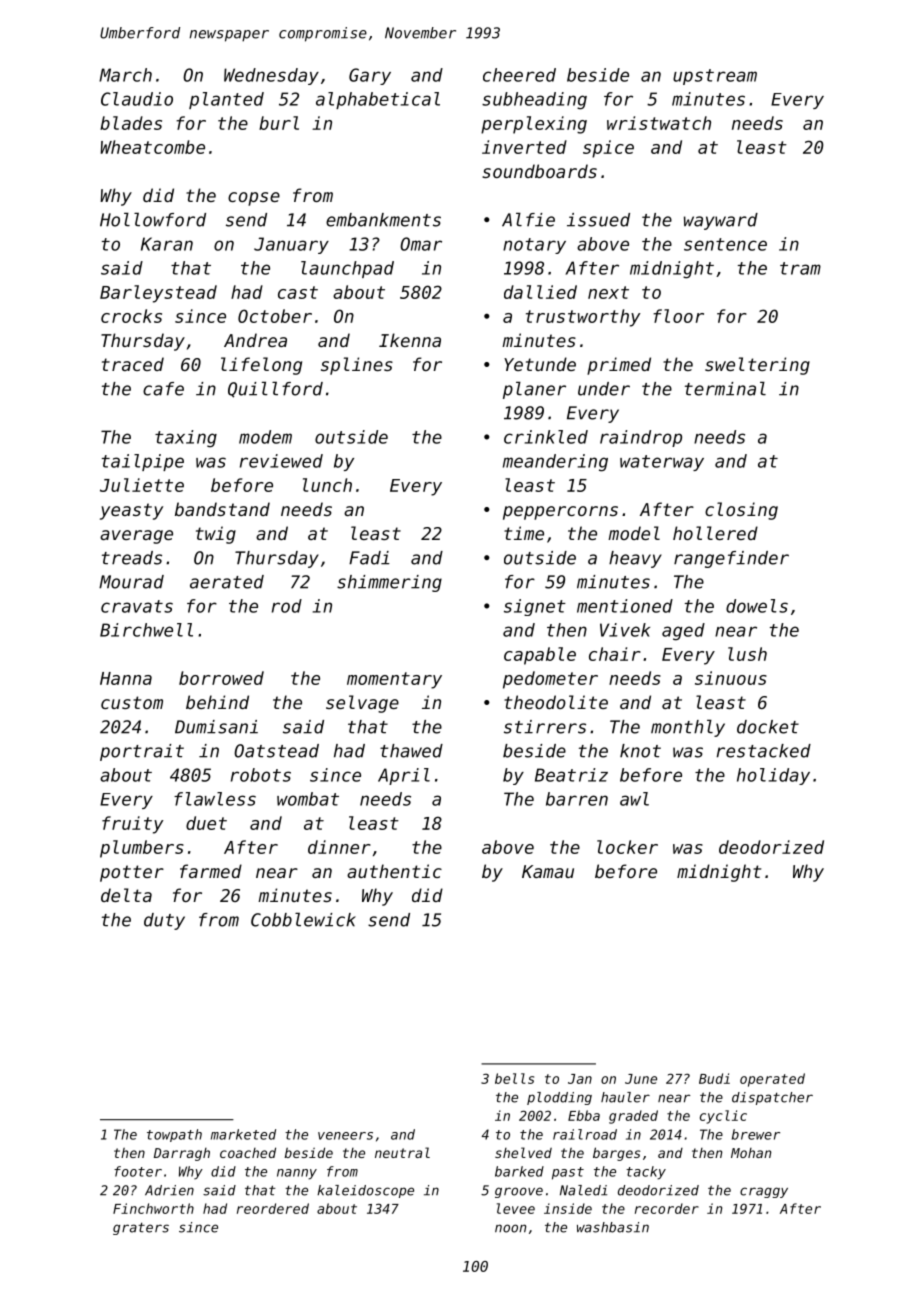 This screenshot has height=1311, width=924. I want to click on plodding, so click(559, 1098).
